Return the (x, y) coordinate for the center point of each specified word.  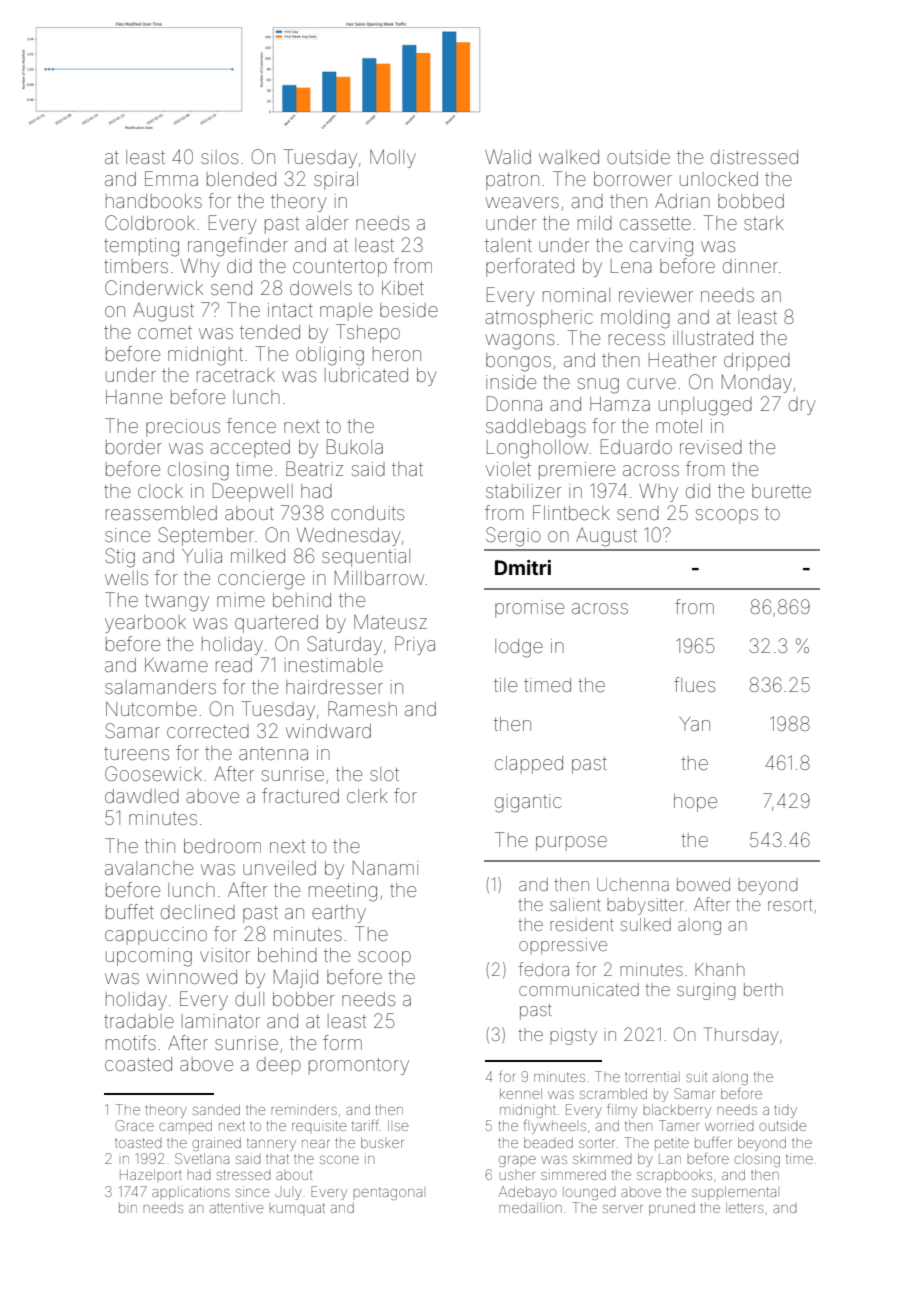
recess (637, 339)
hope (695, 803)
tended (270, 332)
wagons (519, 342)
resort (790, 905)
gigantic (528, 803)
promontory (359, 1066)
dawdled (142, 796)
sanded (216, 1110)
